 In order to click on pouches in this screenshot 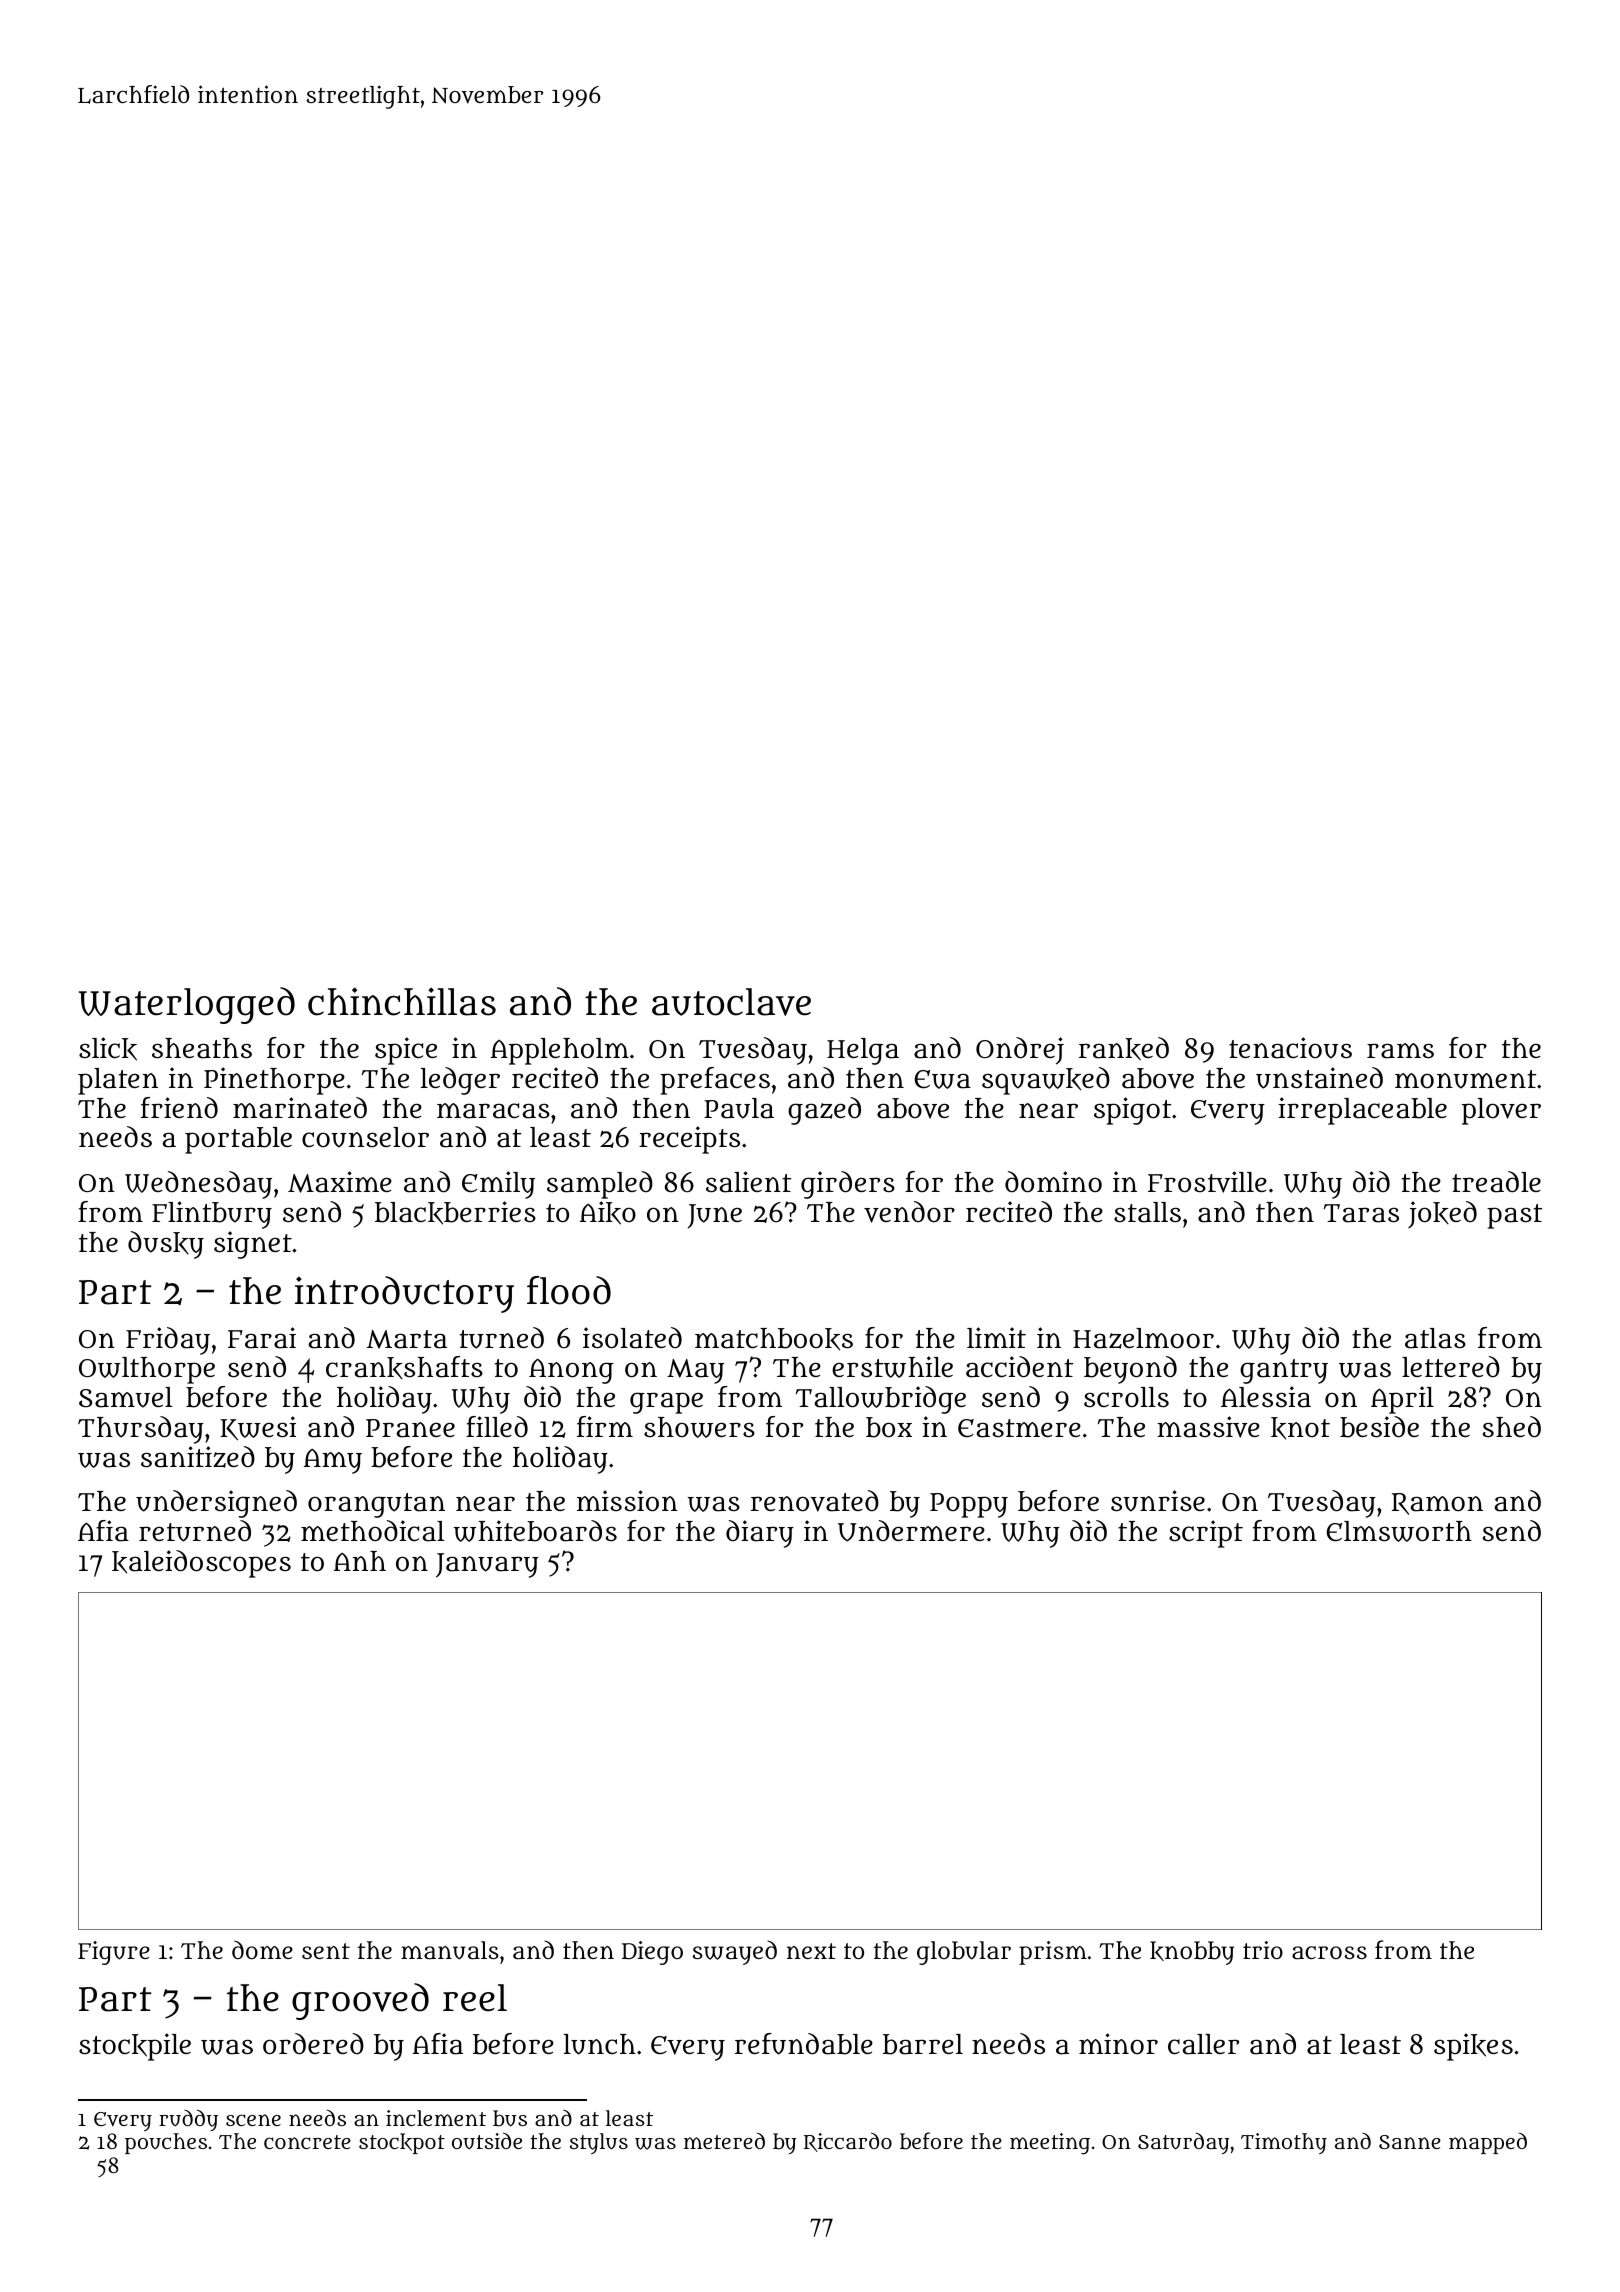, I will do `click(166, 2143)`.
